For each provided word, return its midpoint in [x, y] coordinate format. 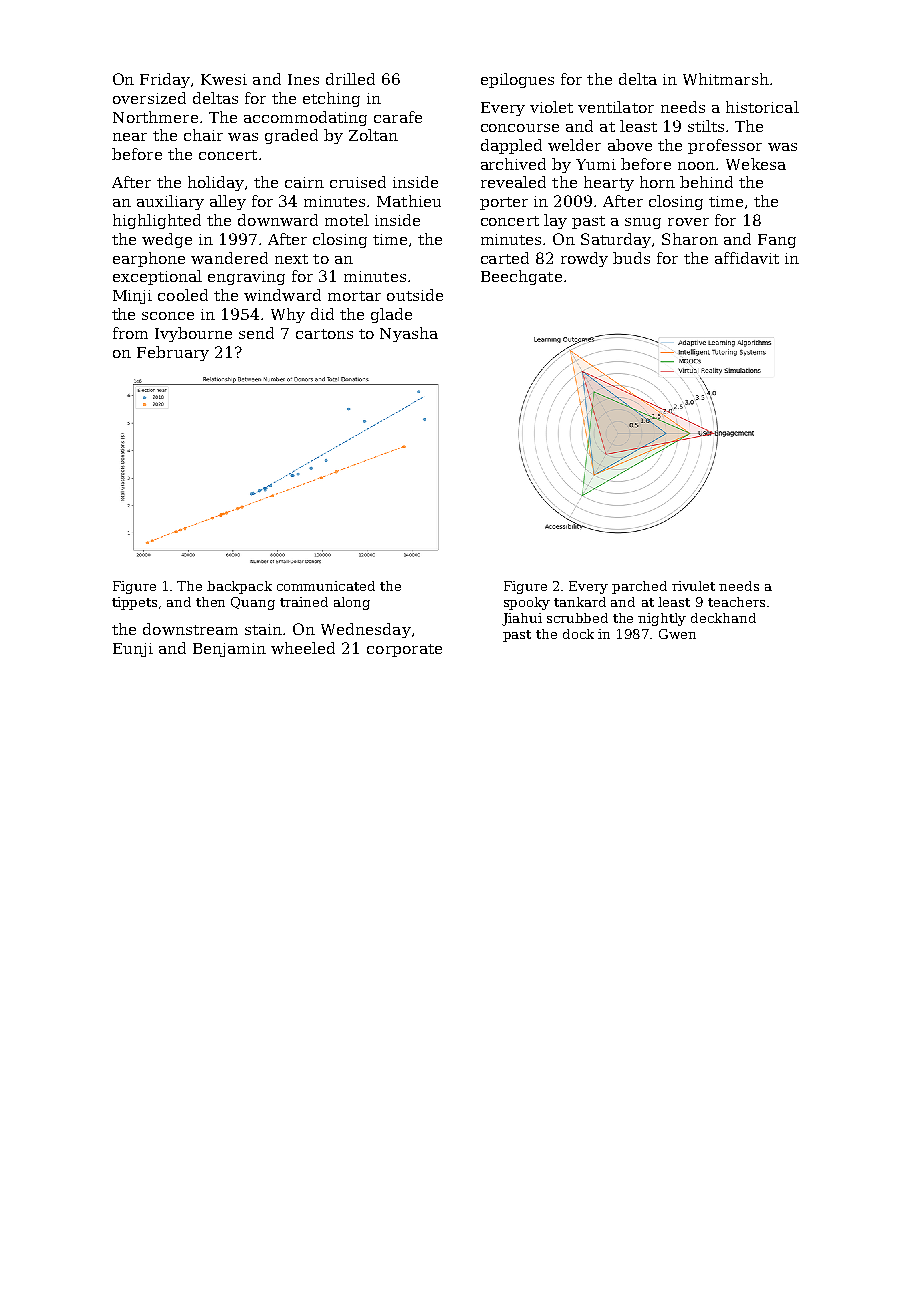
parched [639, 587]
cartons [324, 334]
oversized [149, 98]
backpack [239, 587]
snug [643, 223]
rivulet [693, 586]
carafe [398, 117]
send [256, 333]
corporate [404, 650]
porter [504, 203]
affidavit [747, 258]
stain [263, 629]
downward [278, 220]
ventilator [616, 107]
